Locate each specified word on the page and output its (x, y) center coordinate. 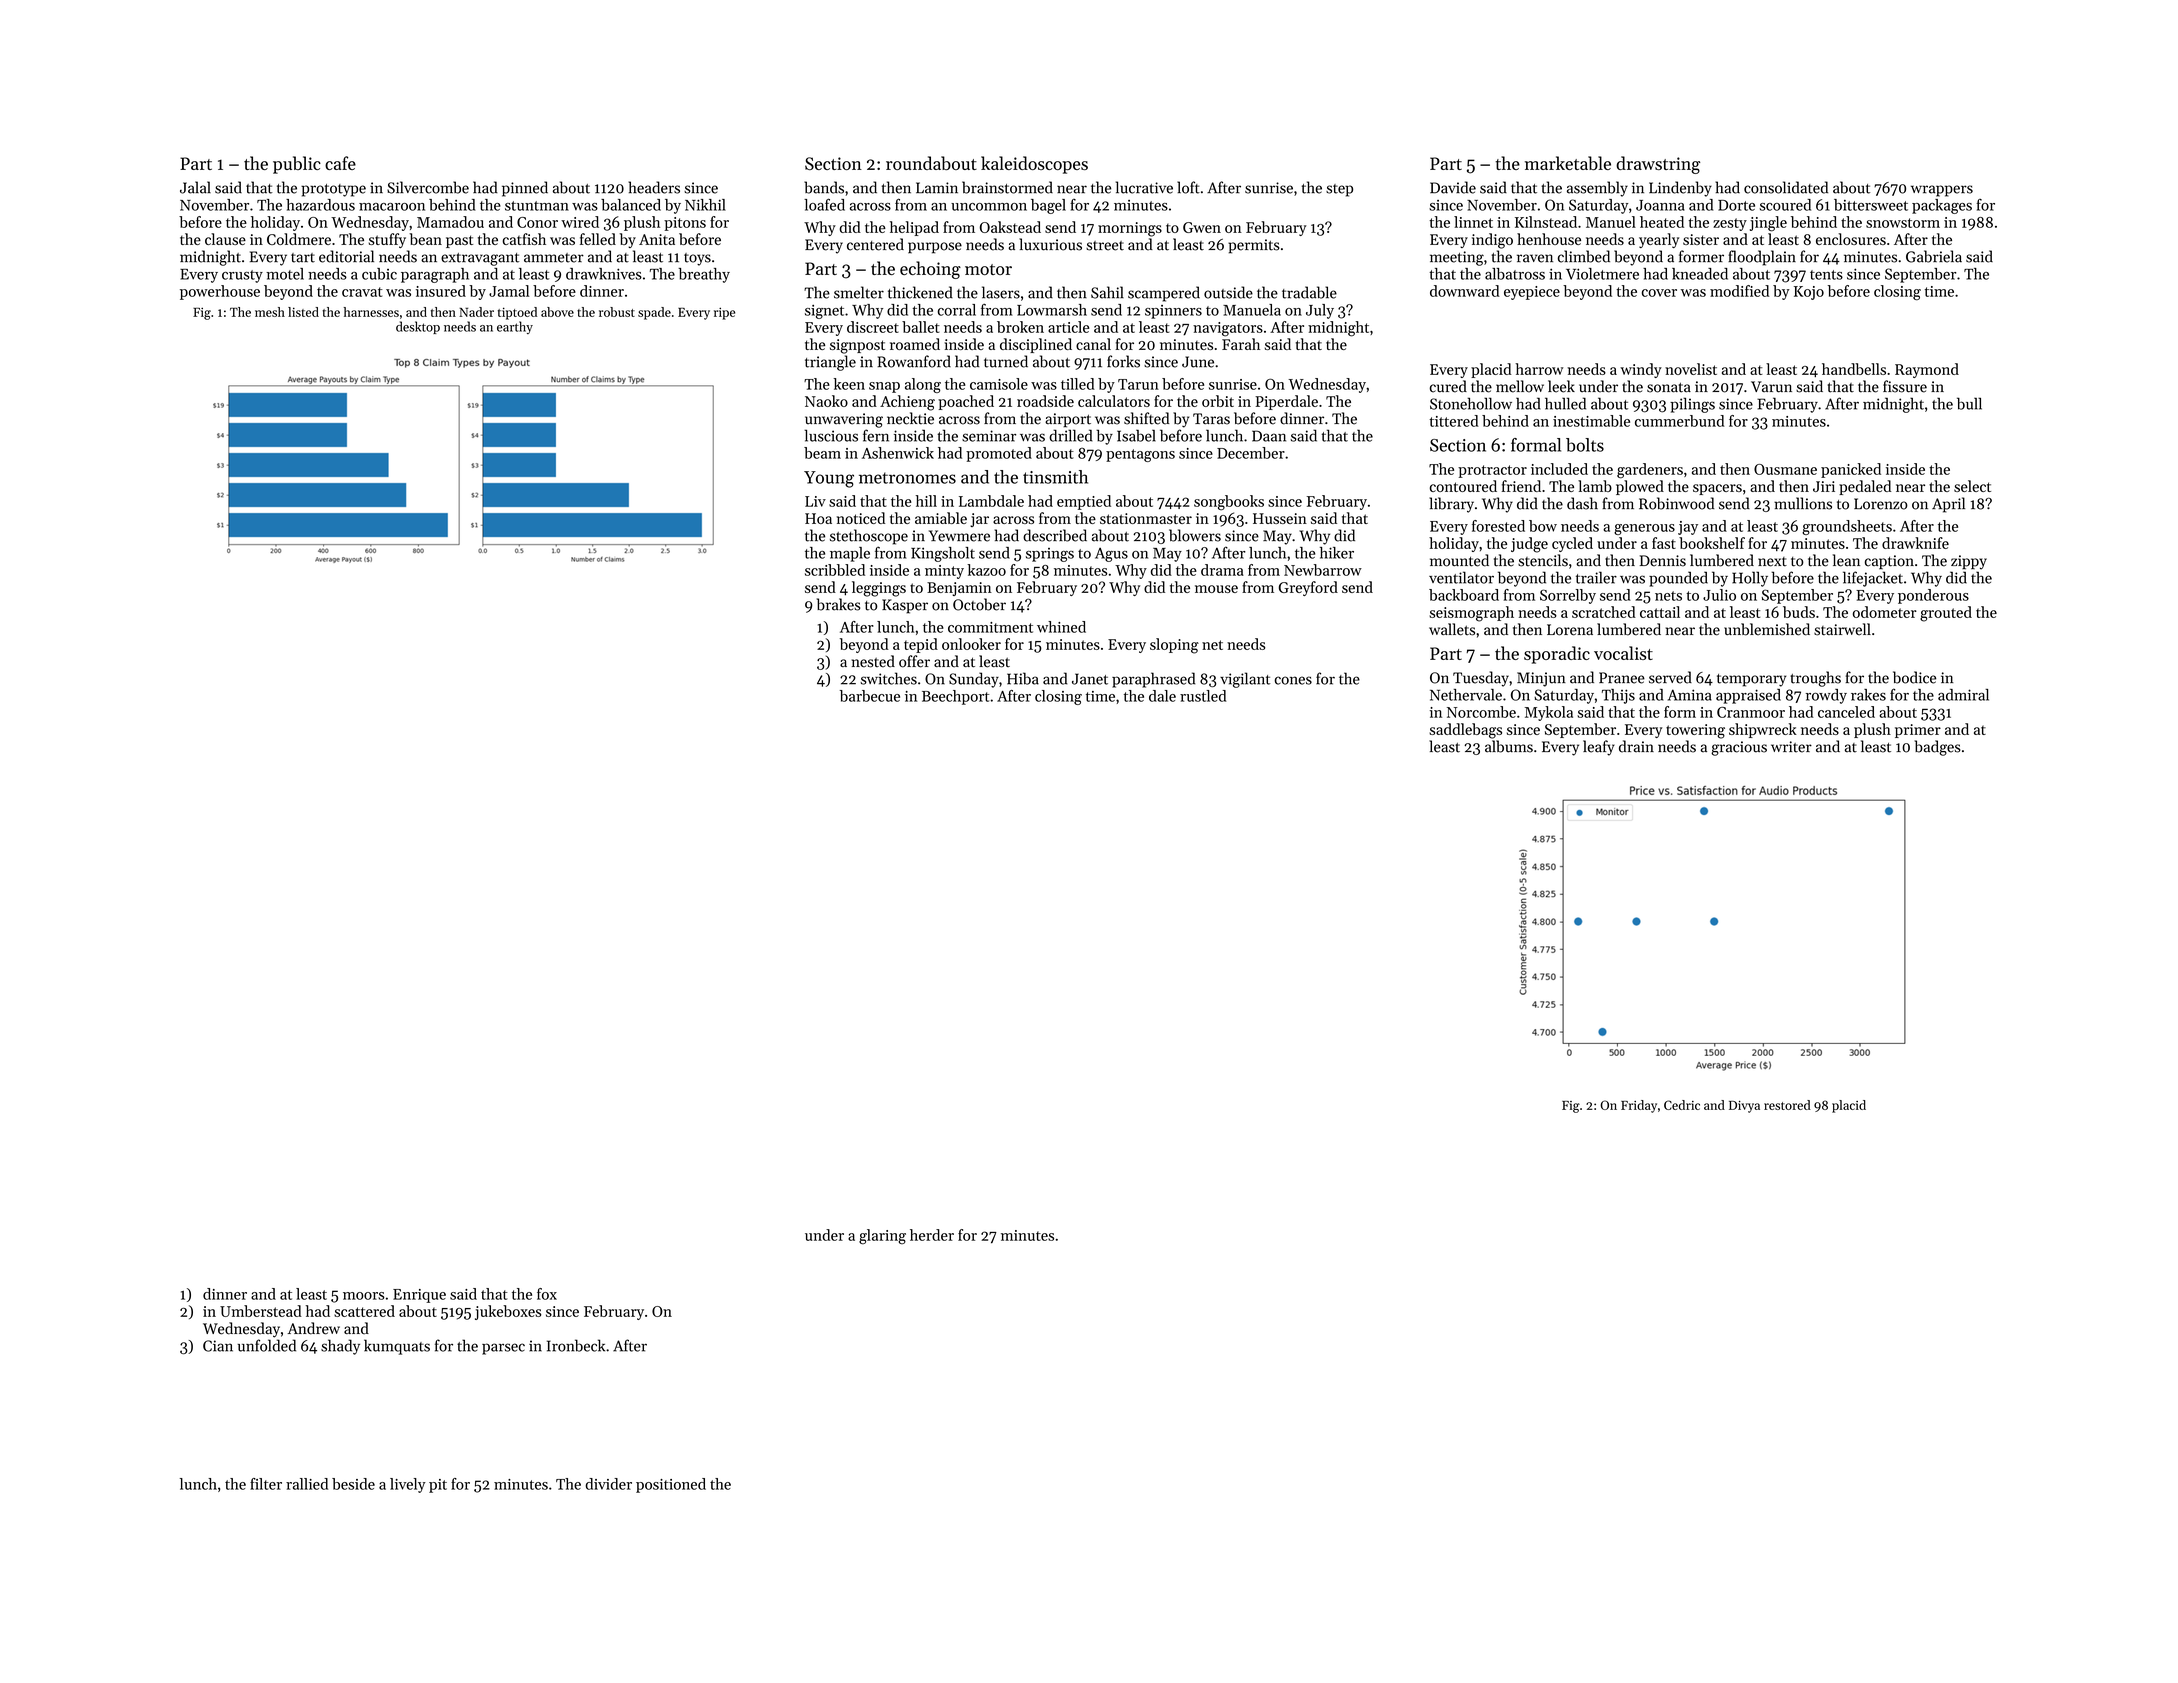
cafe (340, 163)
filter (266, 1484)
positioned (671, 1485)
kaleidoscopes (1034, 165)
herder (932, 1235)
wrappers (1942, 191)
